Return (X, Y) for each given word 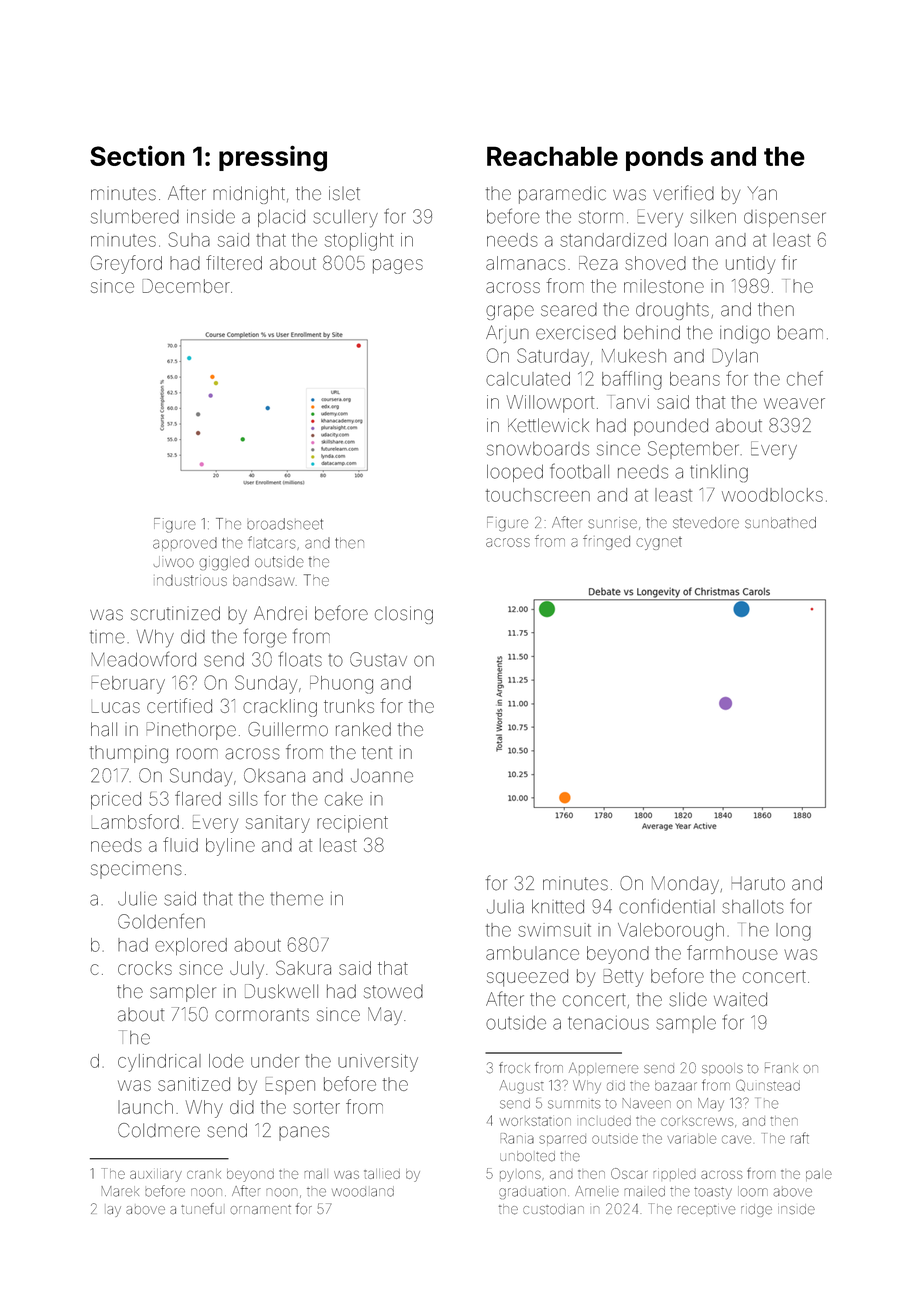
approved (185, 544)
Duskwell (281, 991)
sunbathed (780, 523)
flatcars (271, 542)
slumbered (135, 217)
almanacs (525, 263)
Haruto (758, 884)
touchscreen (538, 495)
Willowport (550, 404)
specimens (136, 870)
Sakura (303, 967)
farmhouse (732, 952)
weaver (794, 403)
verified (683, 193)
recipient (352, 824)
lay (114, 1211)
